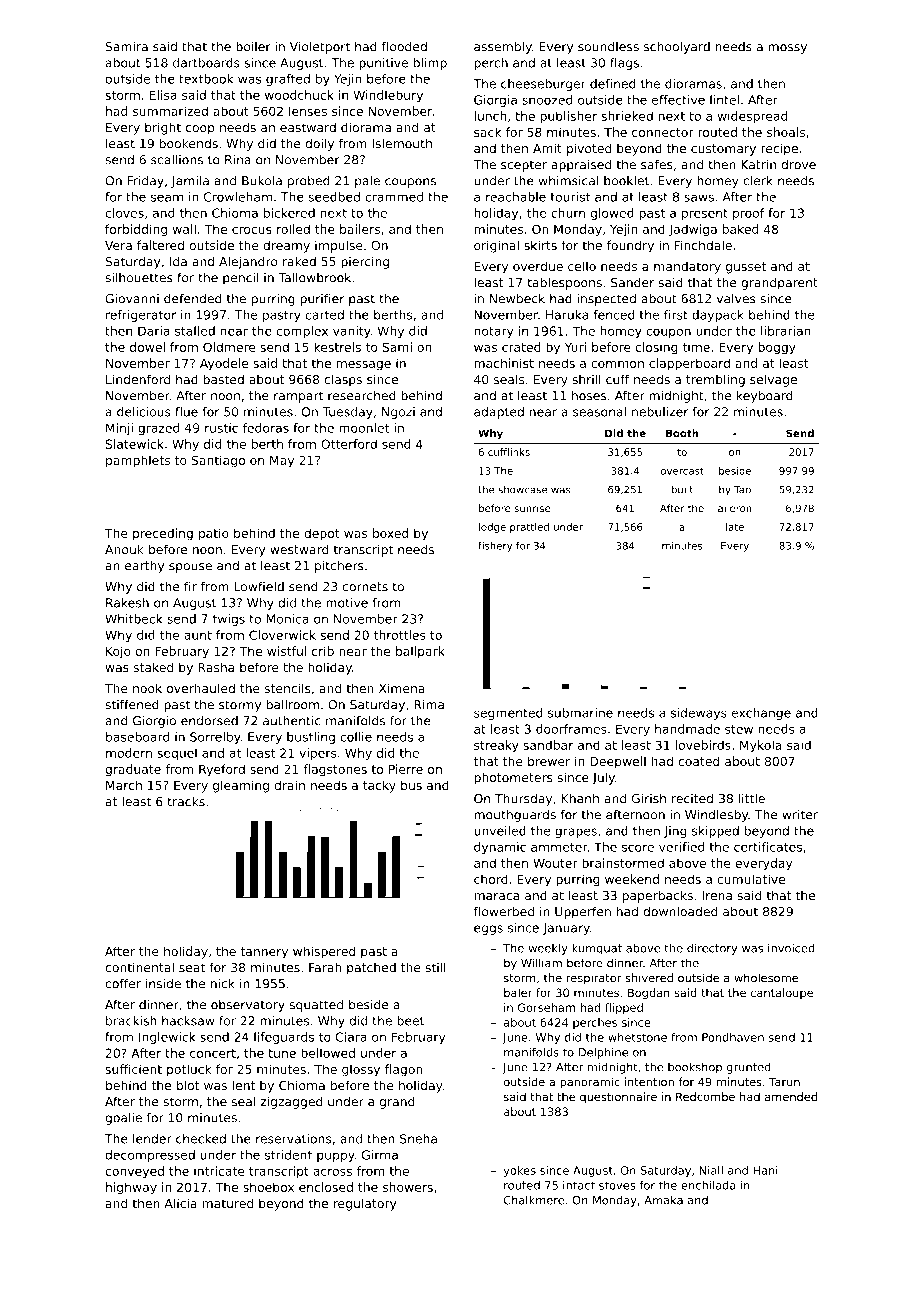  What do you see at coordinates (718, 316) in the screenshot?
I see `daypack` at bounding box center [718, 316].
